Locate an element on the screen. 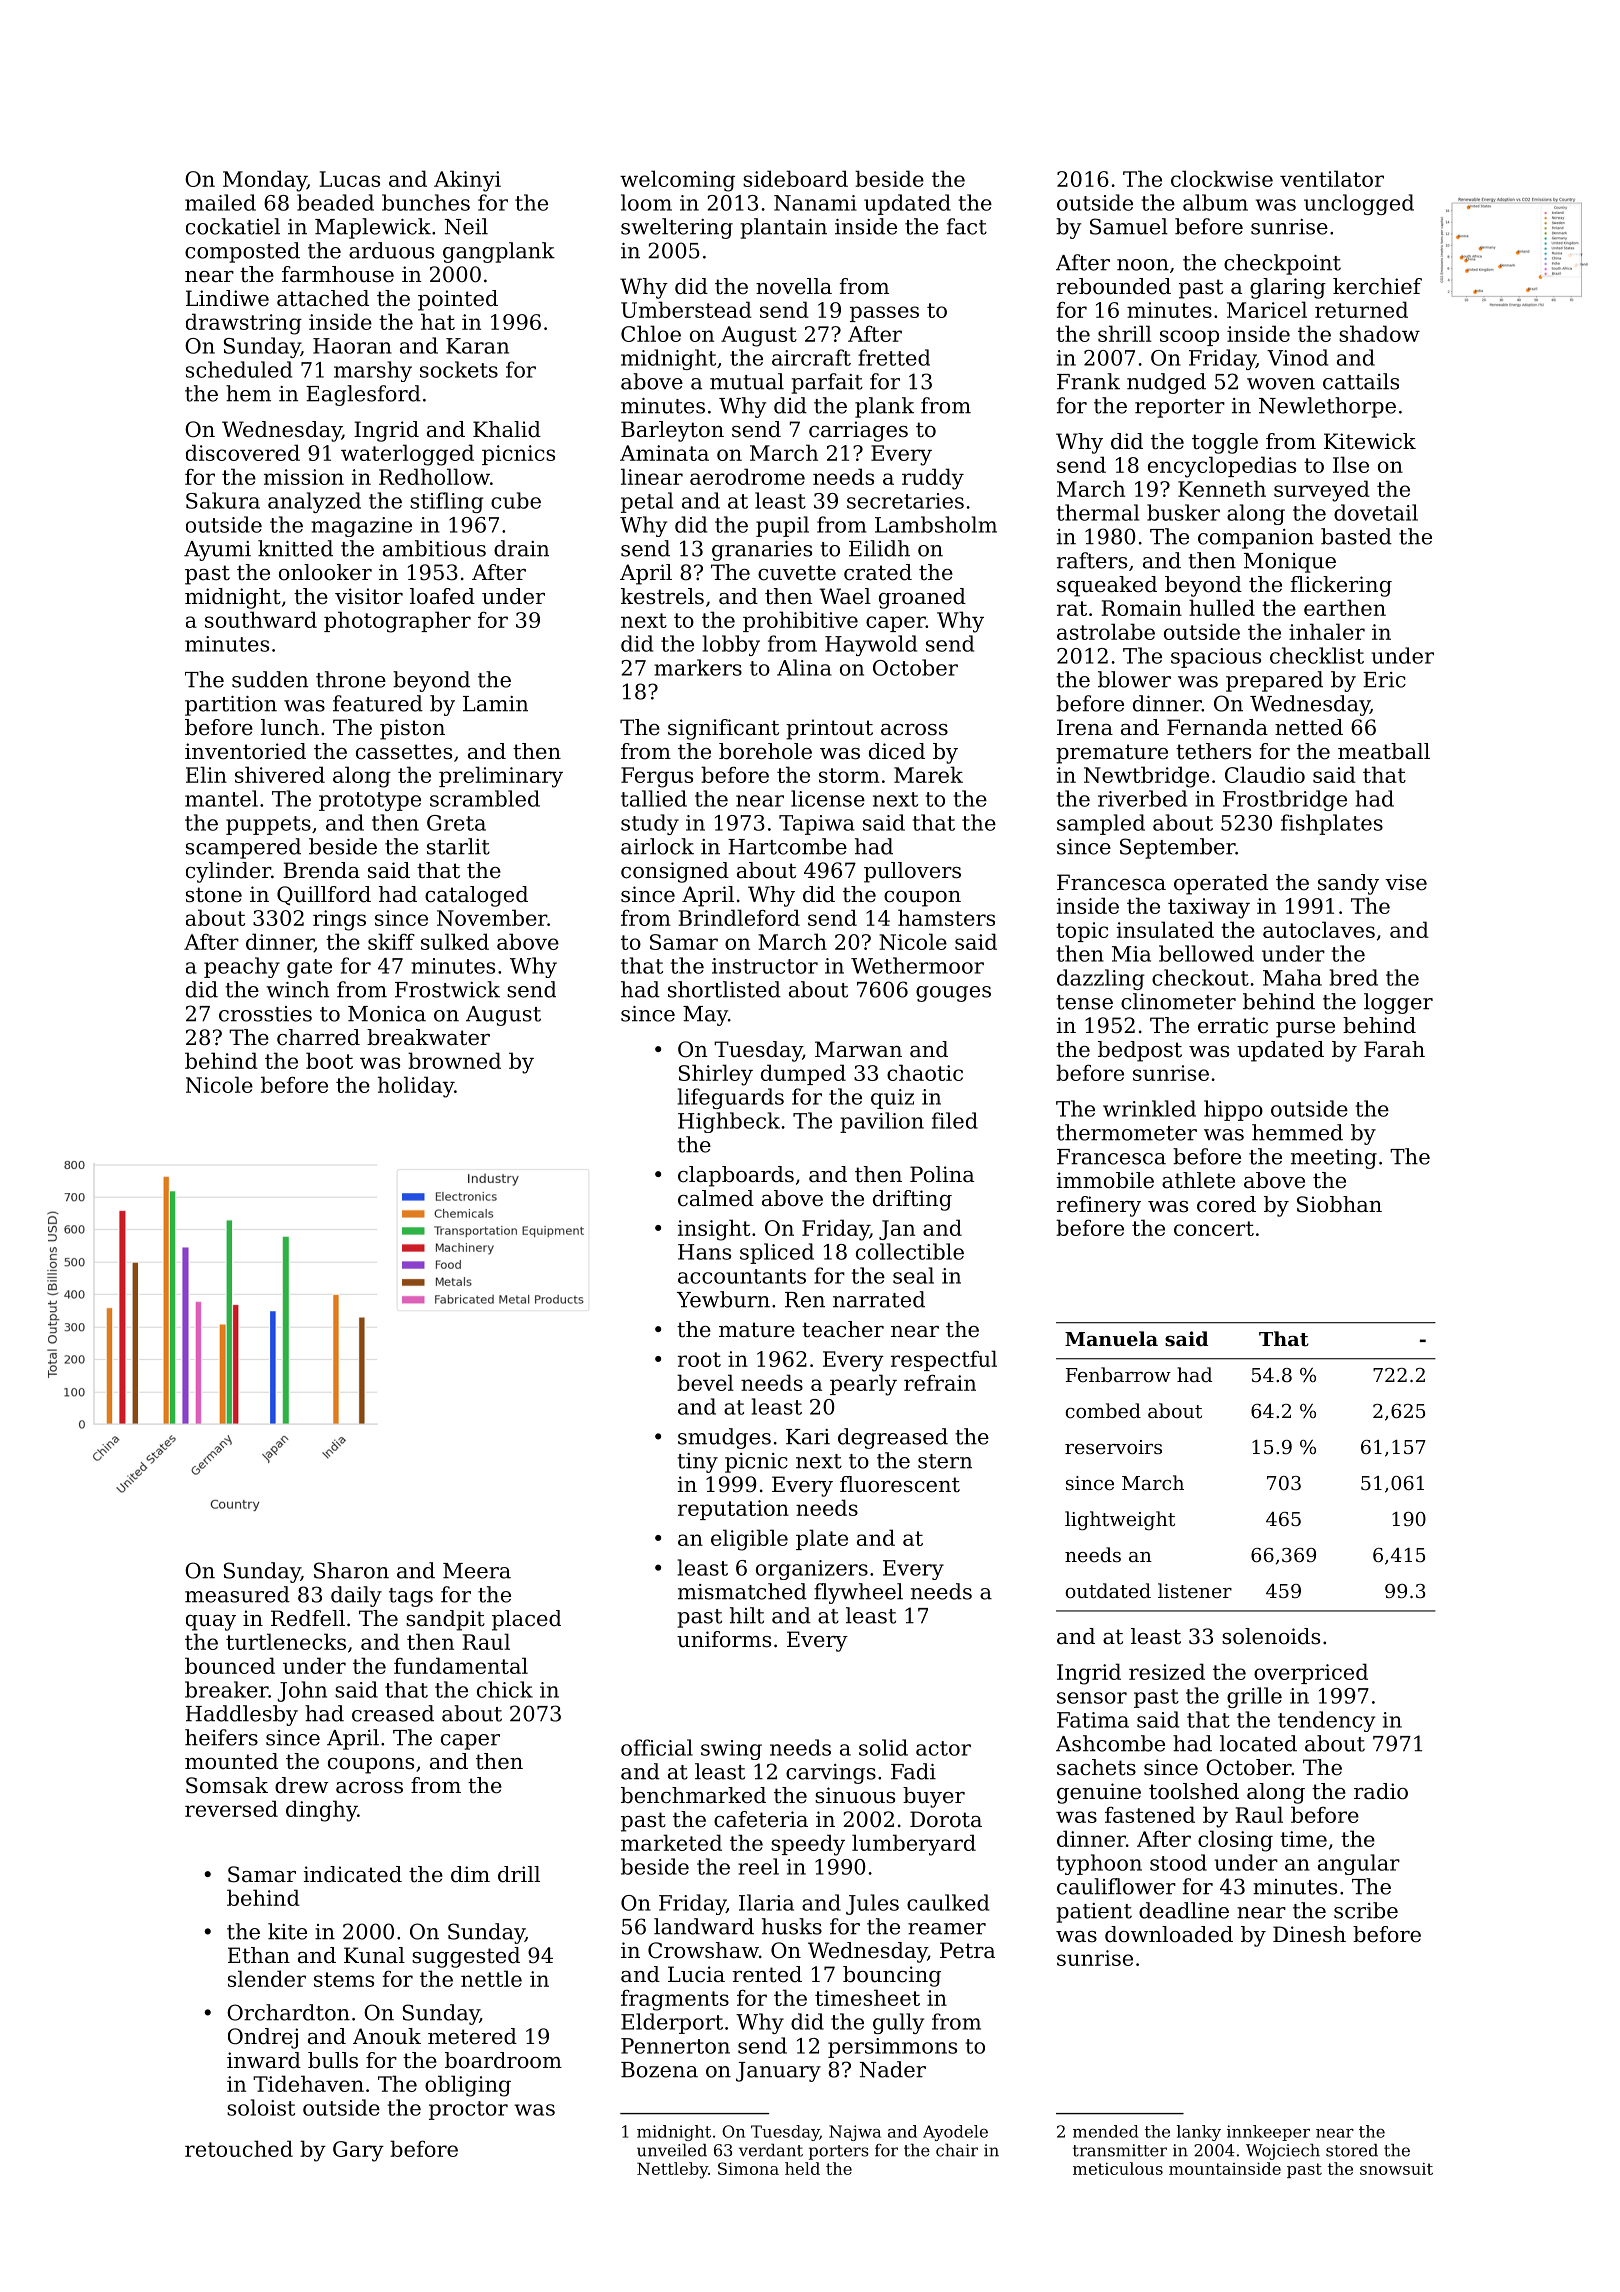 This screenshot has height=2292, width=1620. concert is located at coordinates (1214, 1228).
